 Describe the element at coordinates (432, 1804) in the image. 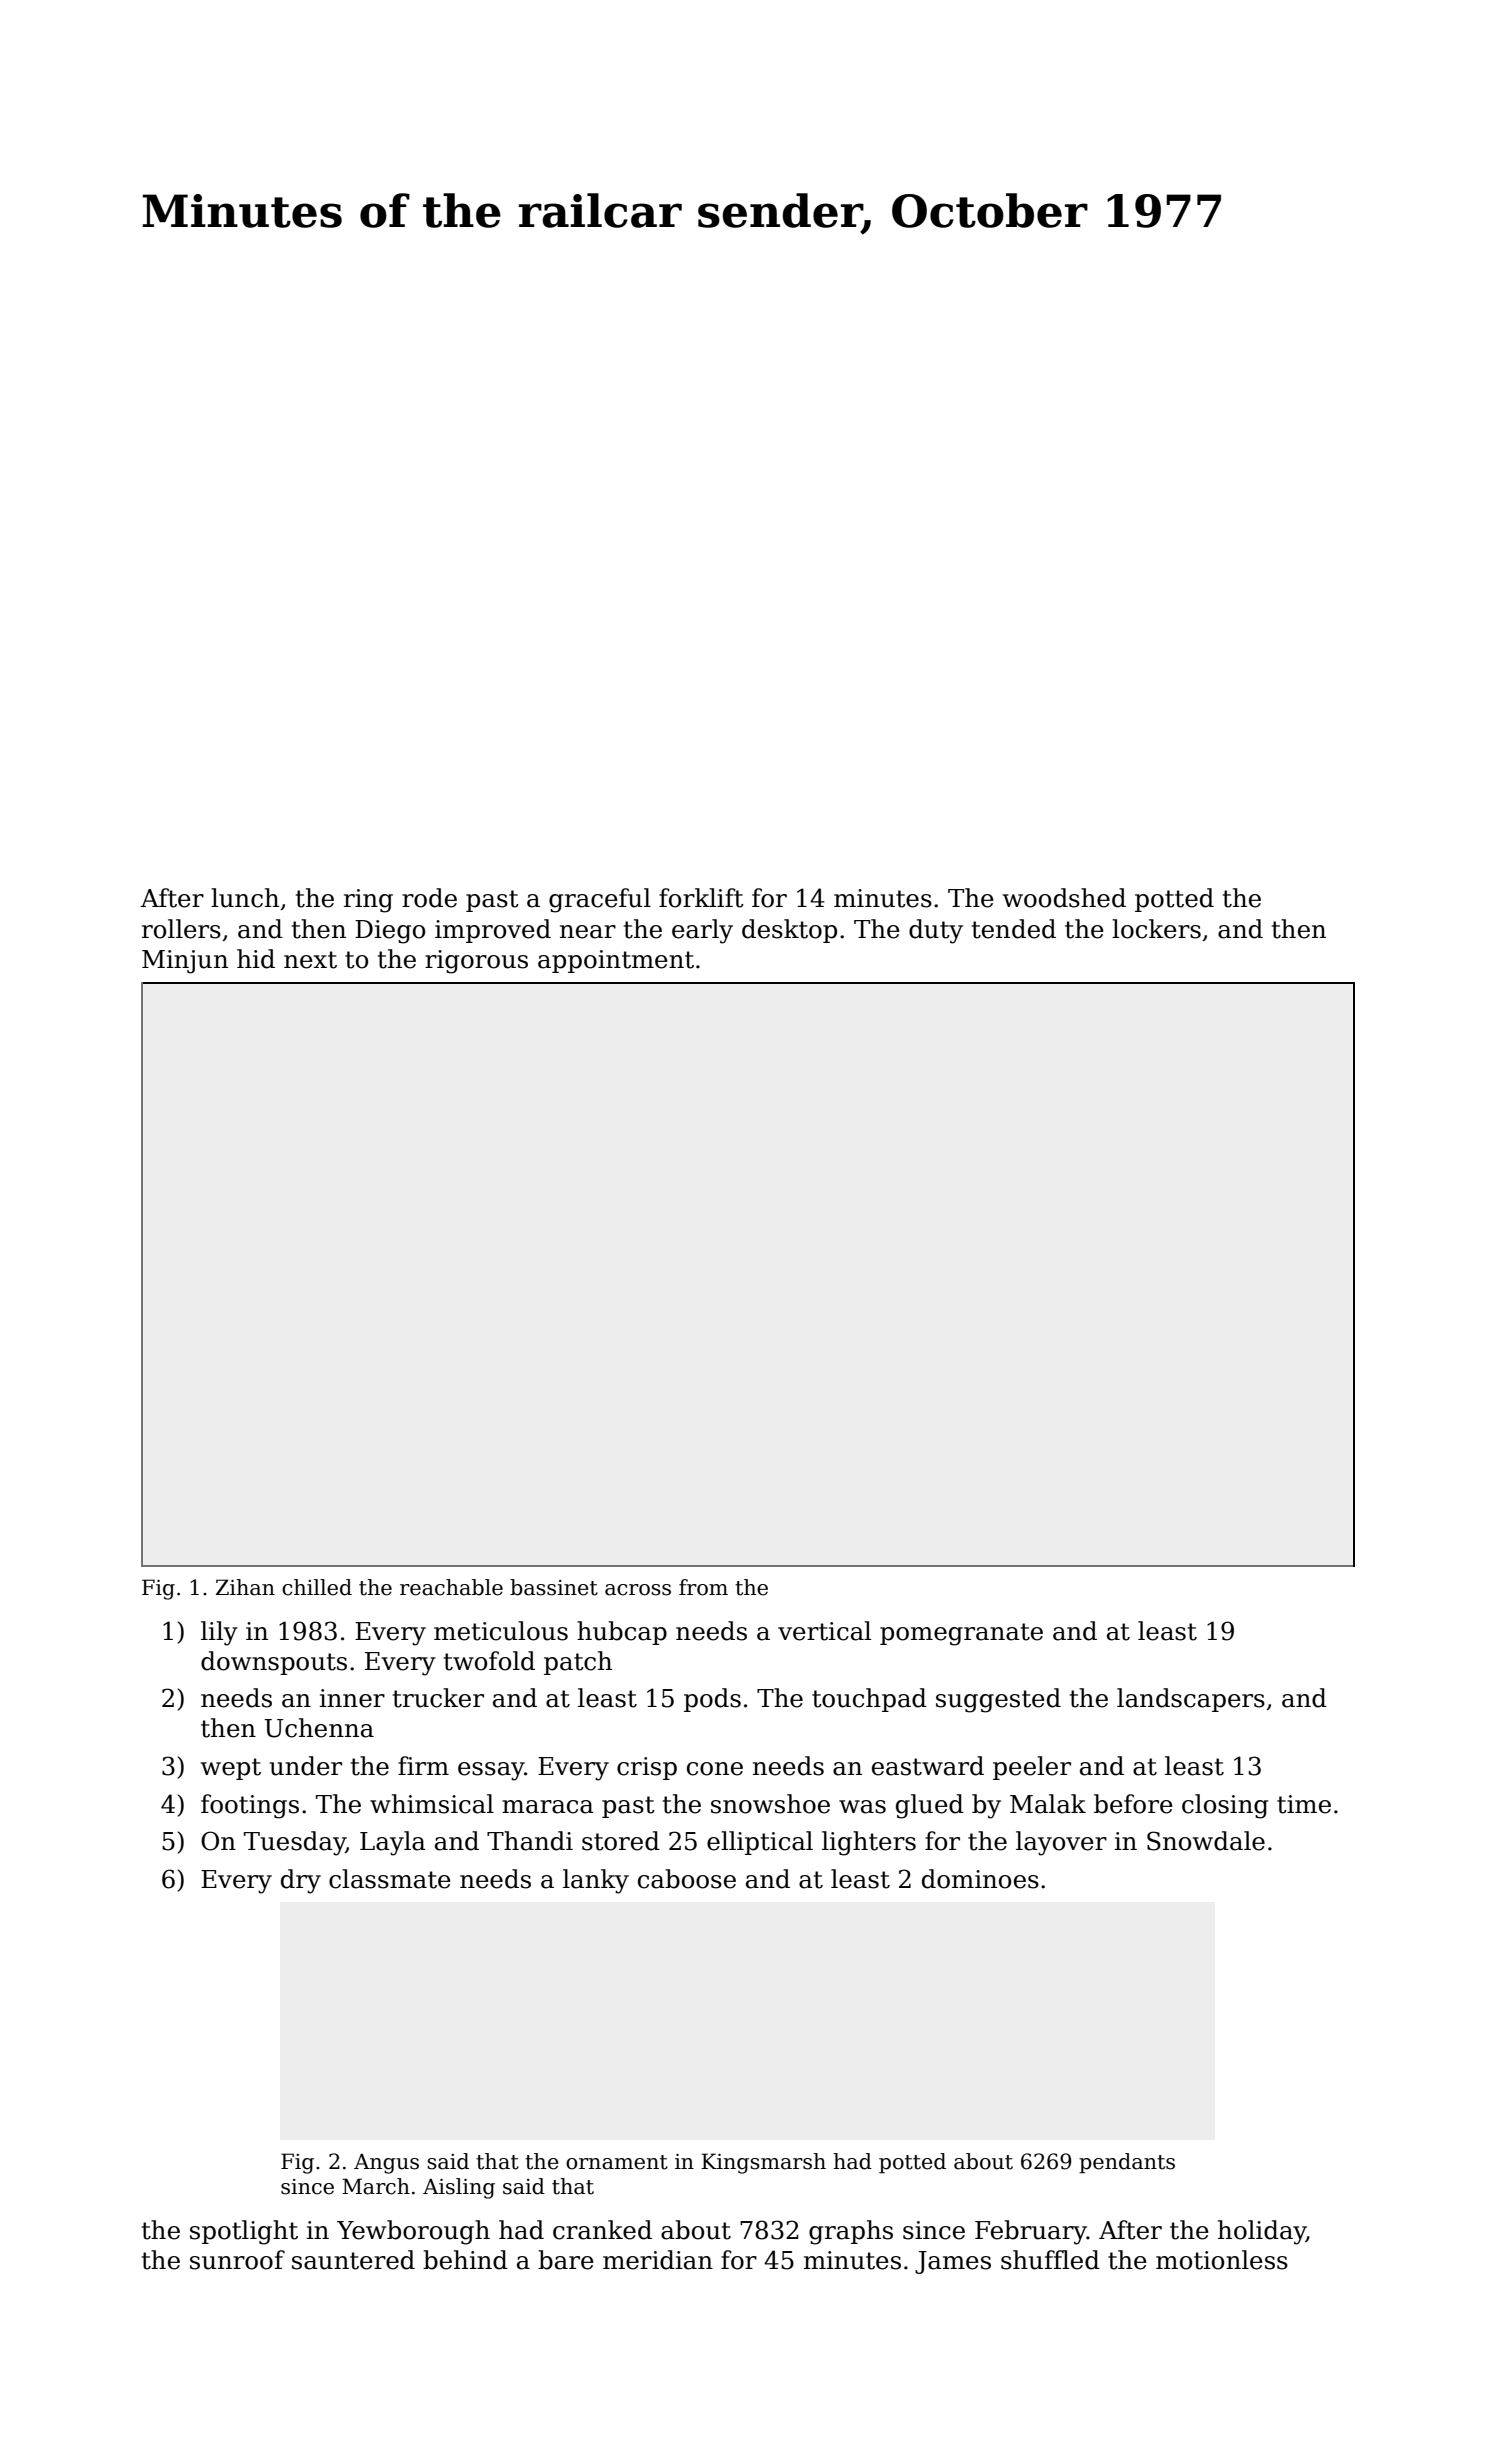

I see `whimsical` at that location.
